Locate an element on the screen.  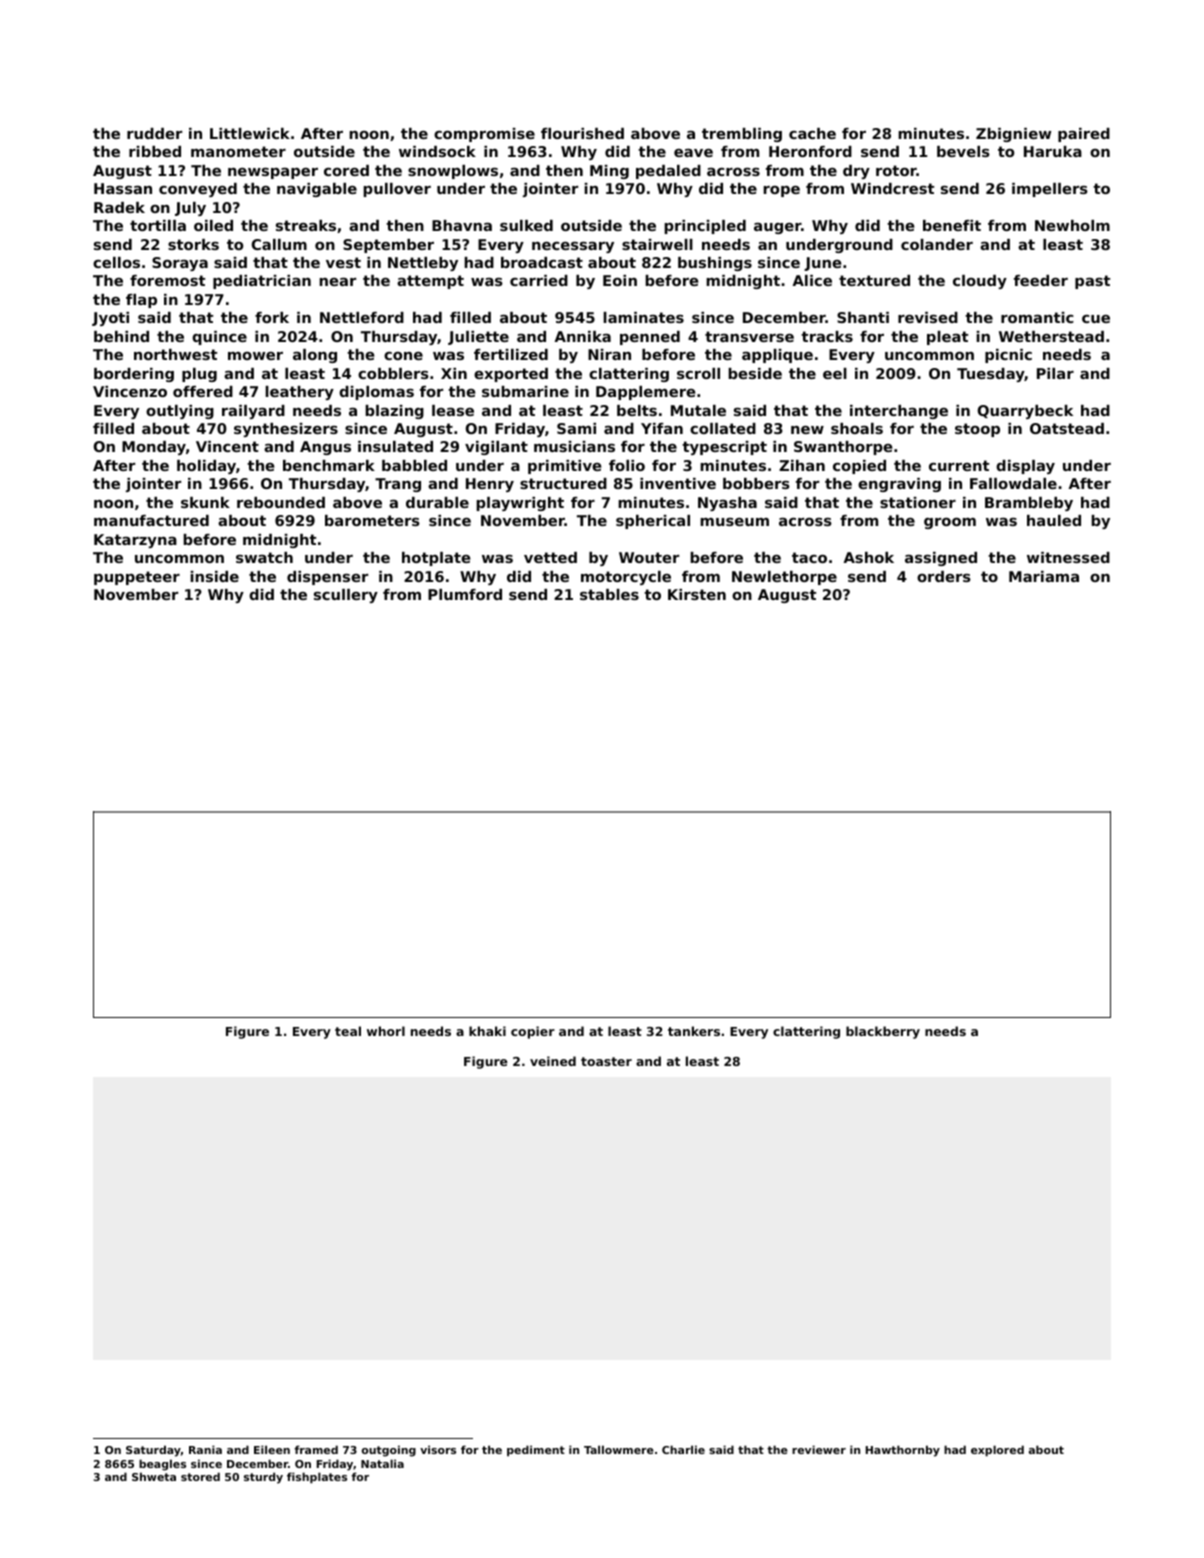
Pilar is located at coordinates (1055, 373).
